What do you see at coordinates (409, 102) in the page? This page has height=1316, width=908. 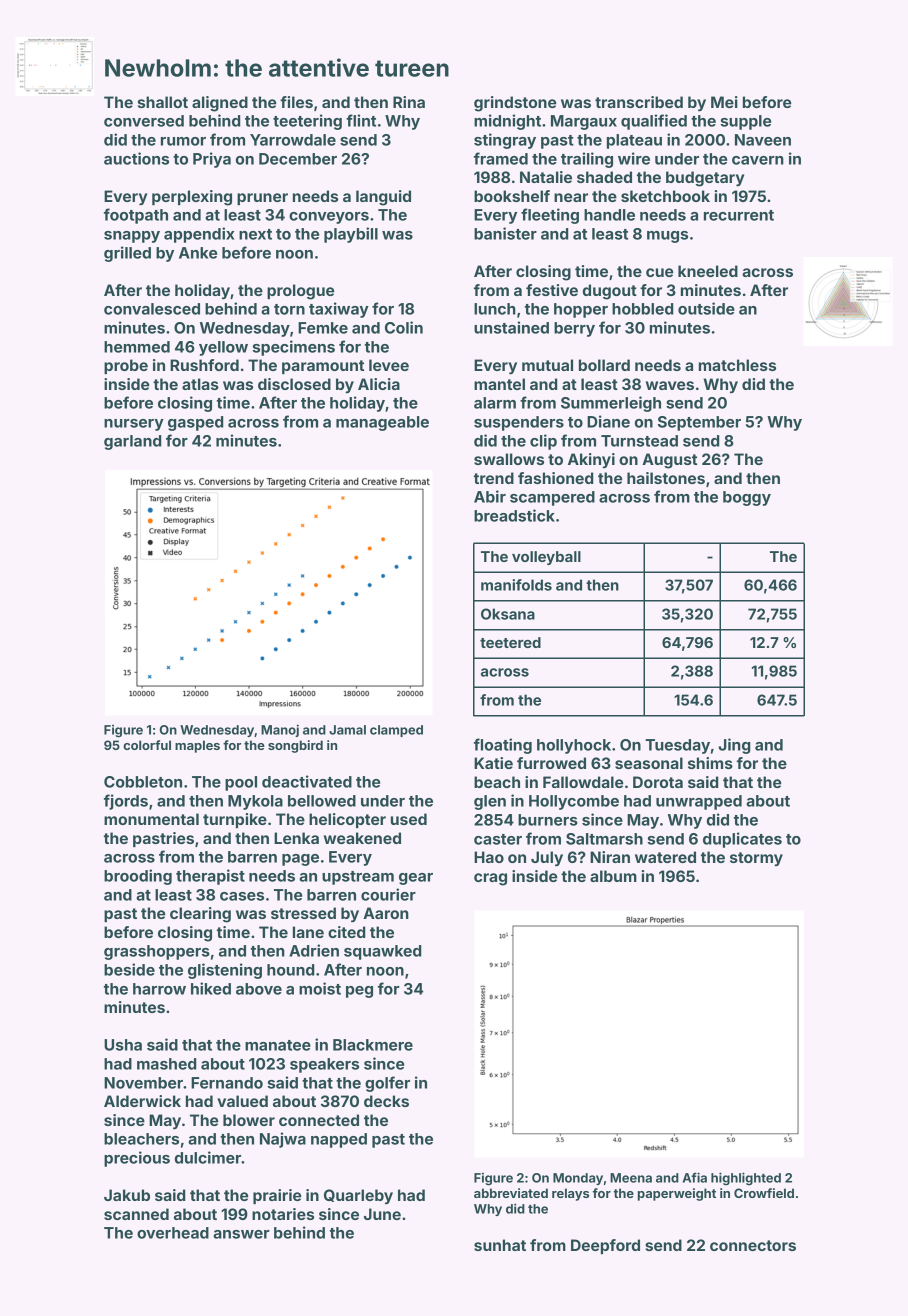 I see `Rina` at bounding box center [409, 102].
